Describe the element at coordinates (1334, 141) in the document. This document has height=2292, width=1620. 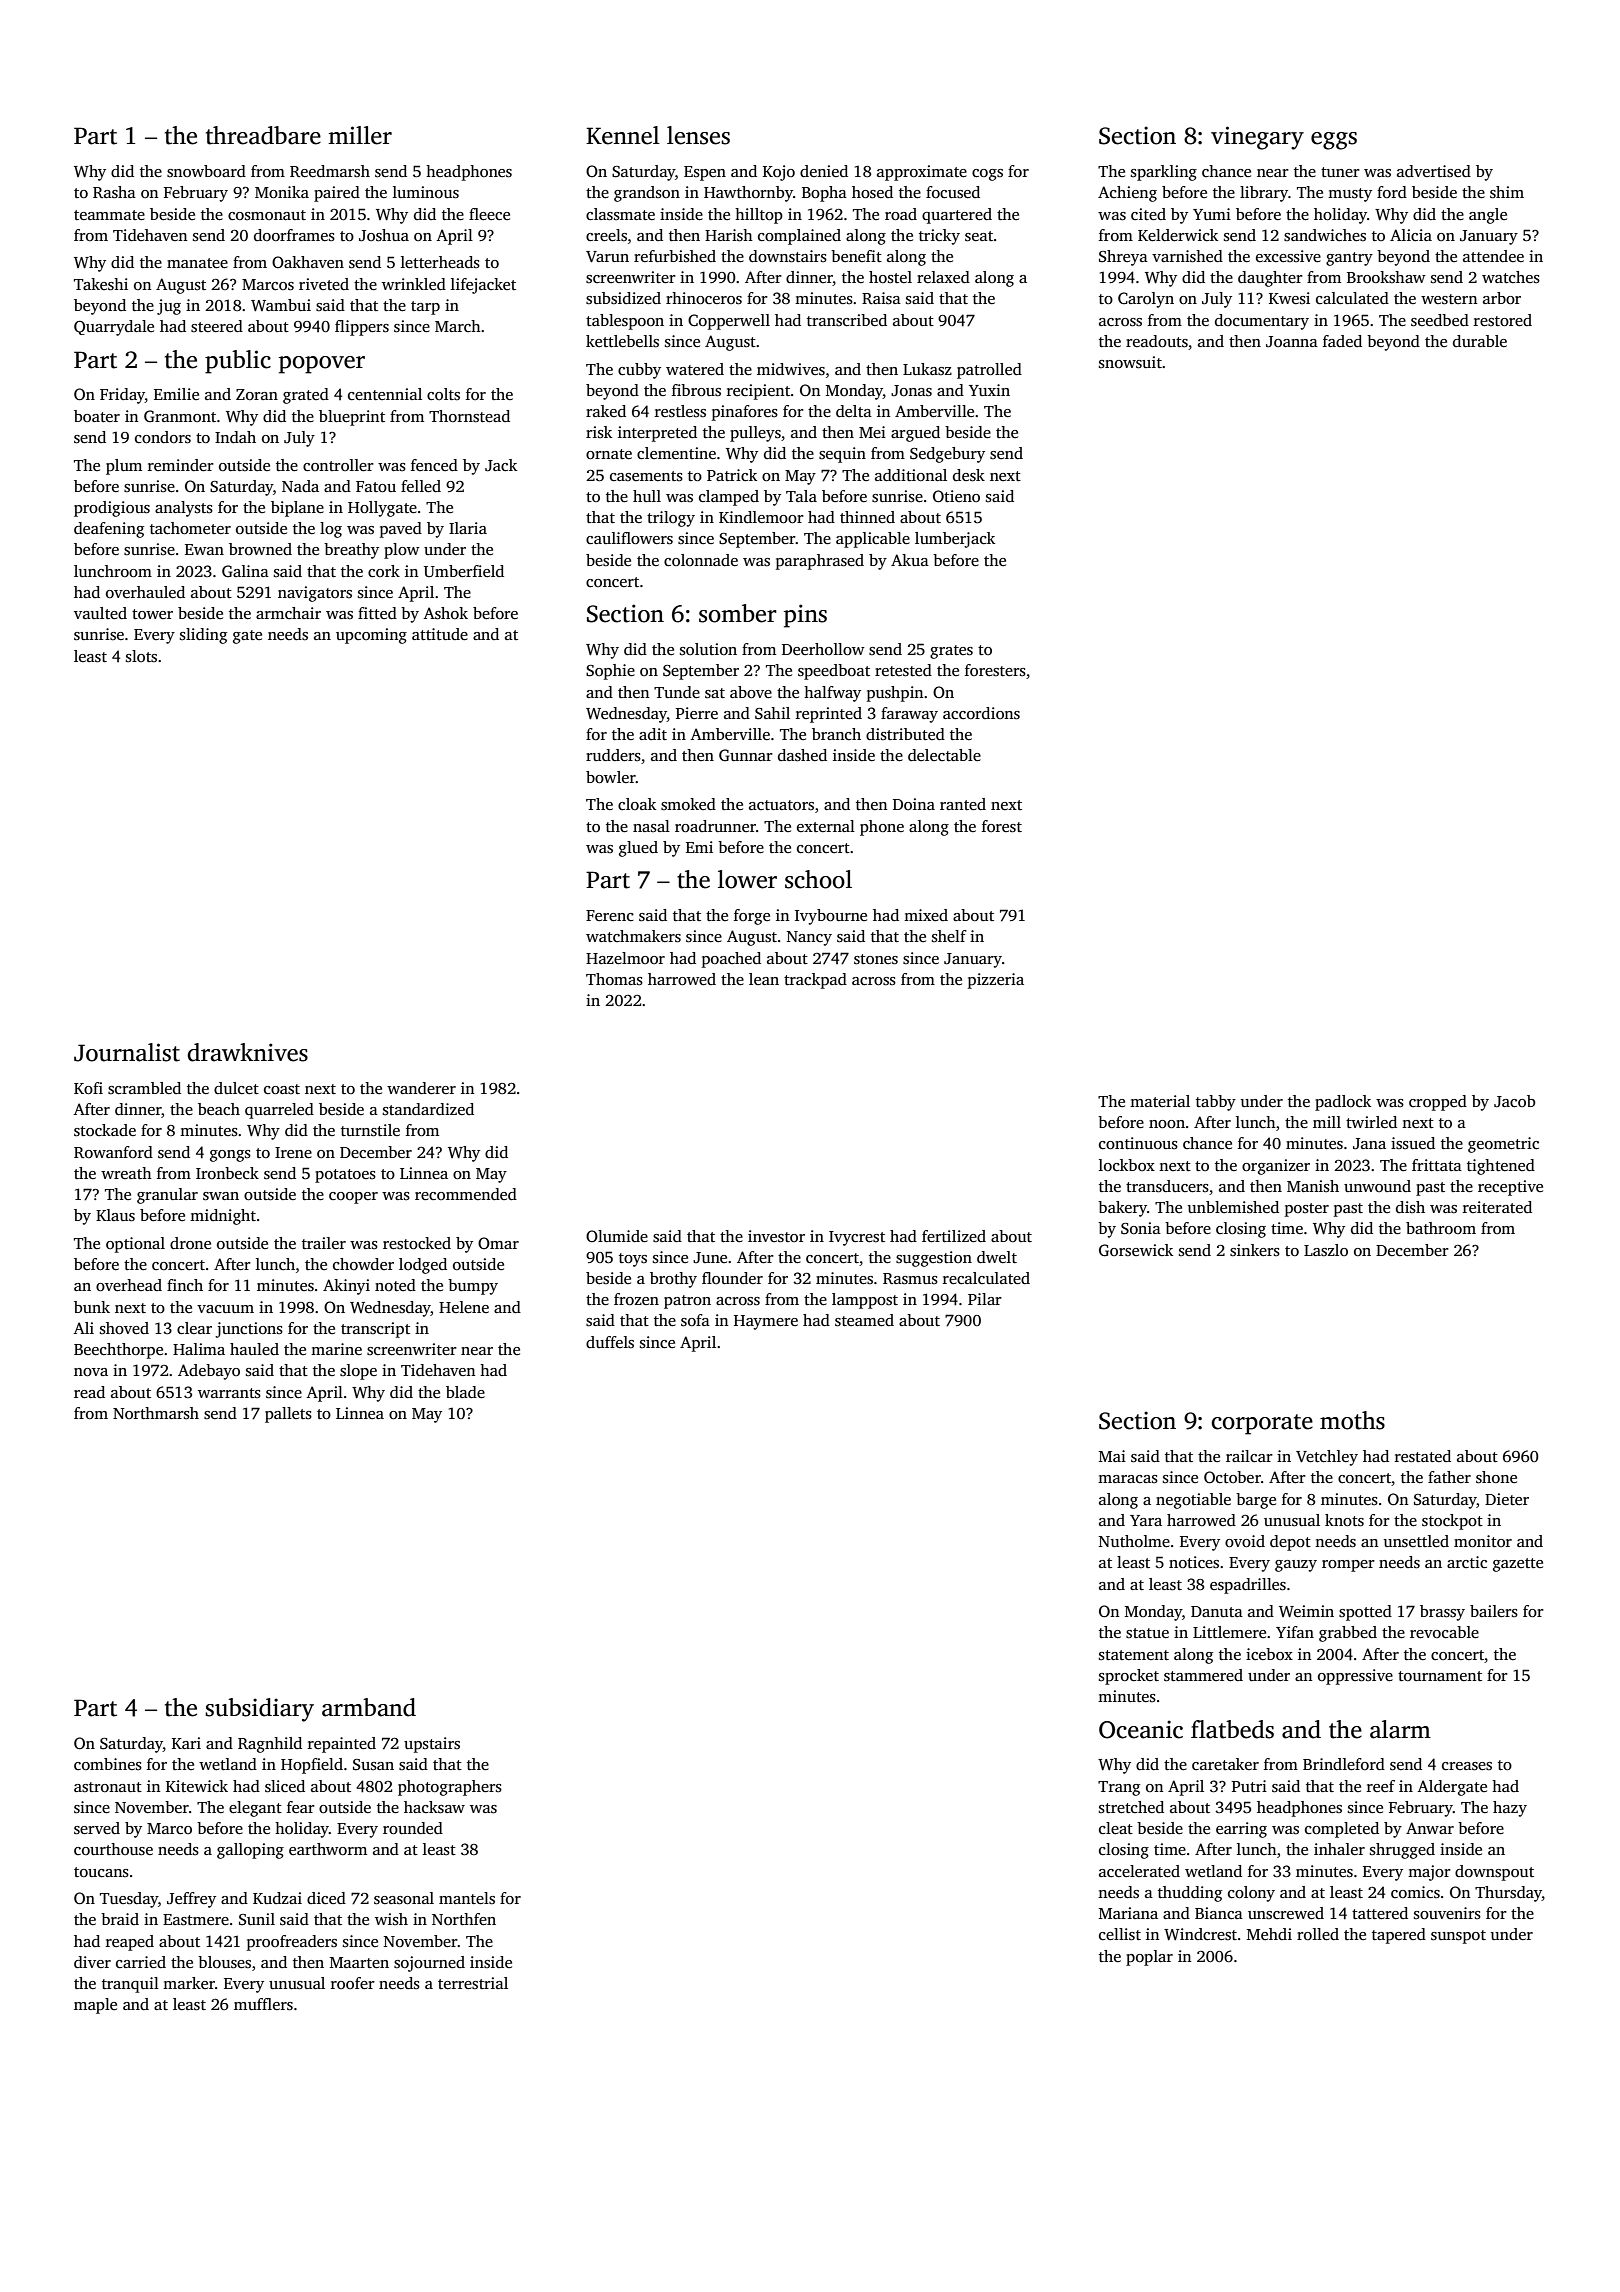
I see `eggs` at that location.
